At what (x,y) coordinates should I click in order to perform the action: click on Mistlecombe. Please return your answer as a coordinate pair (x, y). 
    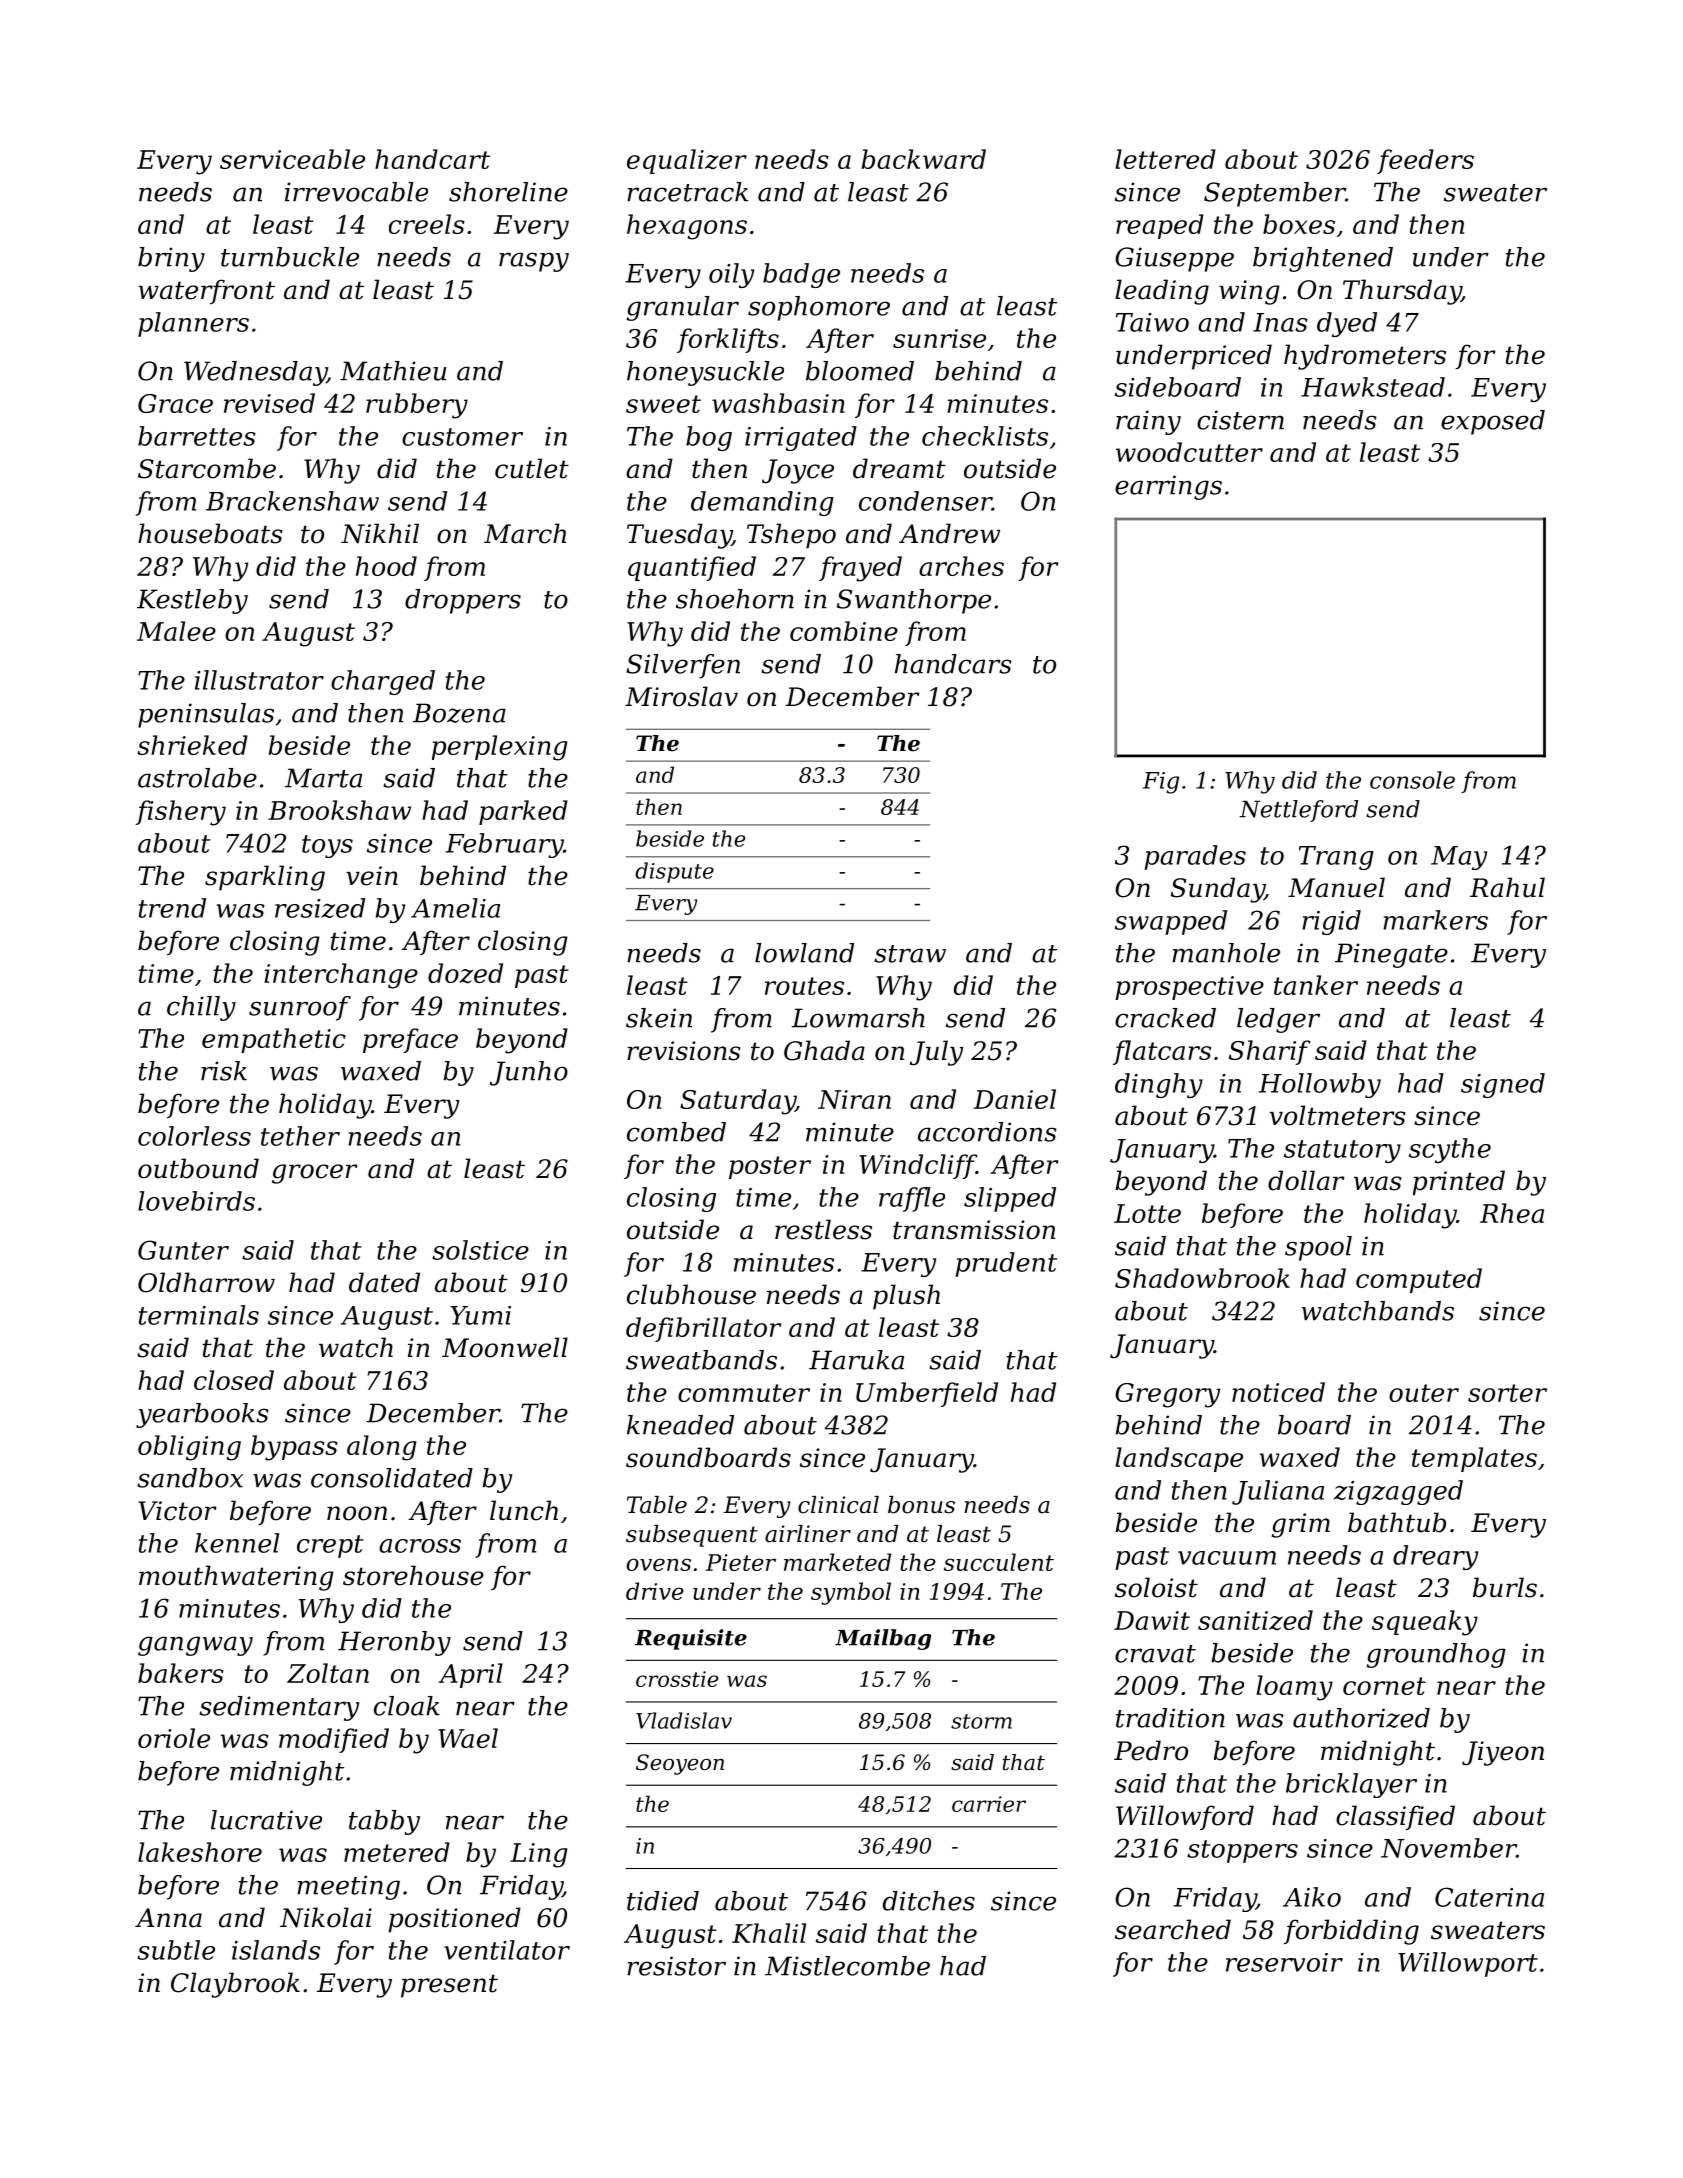
    Looking at the image, I should click on (847, 1966).
